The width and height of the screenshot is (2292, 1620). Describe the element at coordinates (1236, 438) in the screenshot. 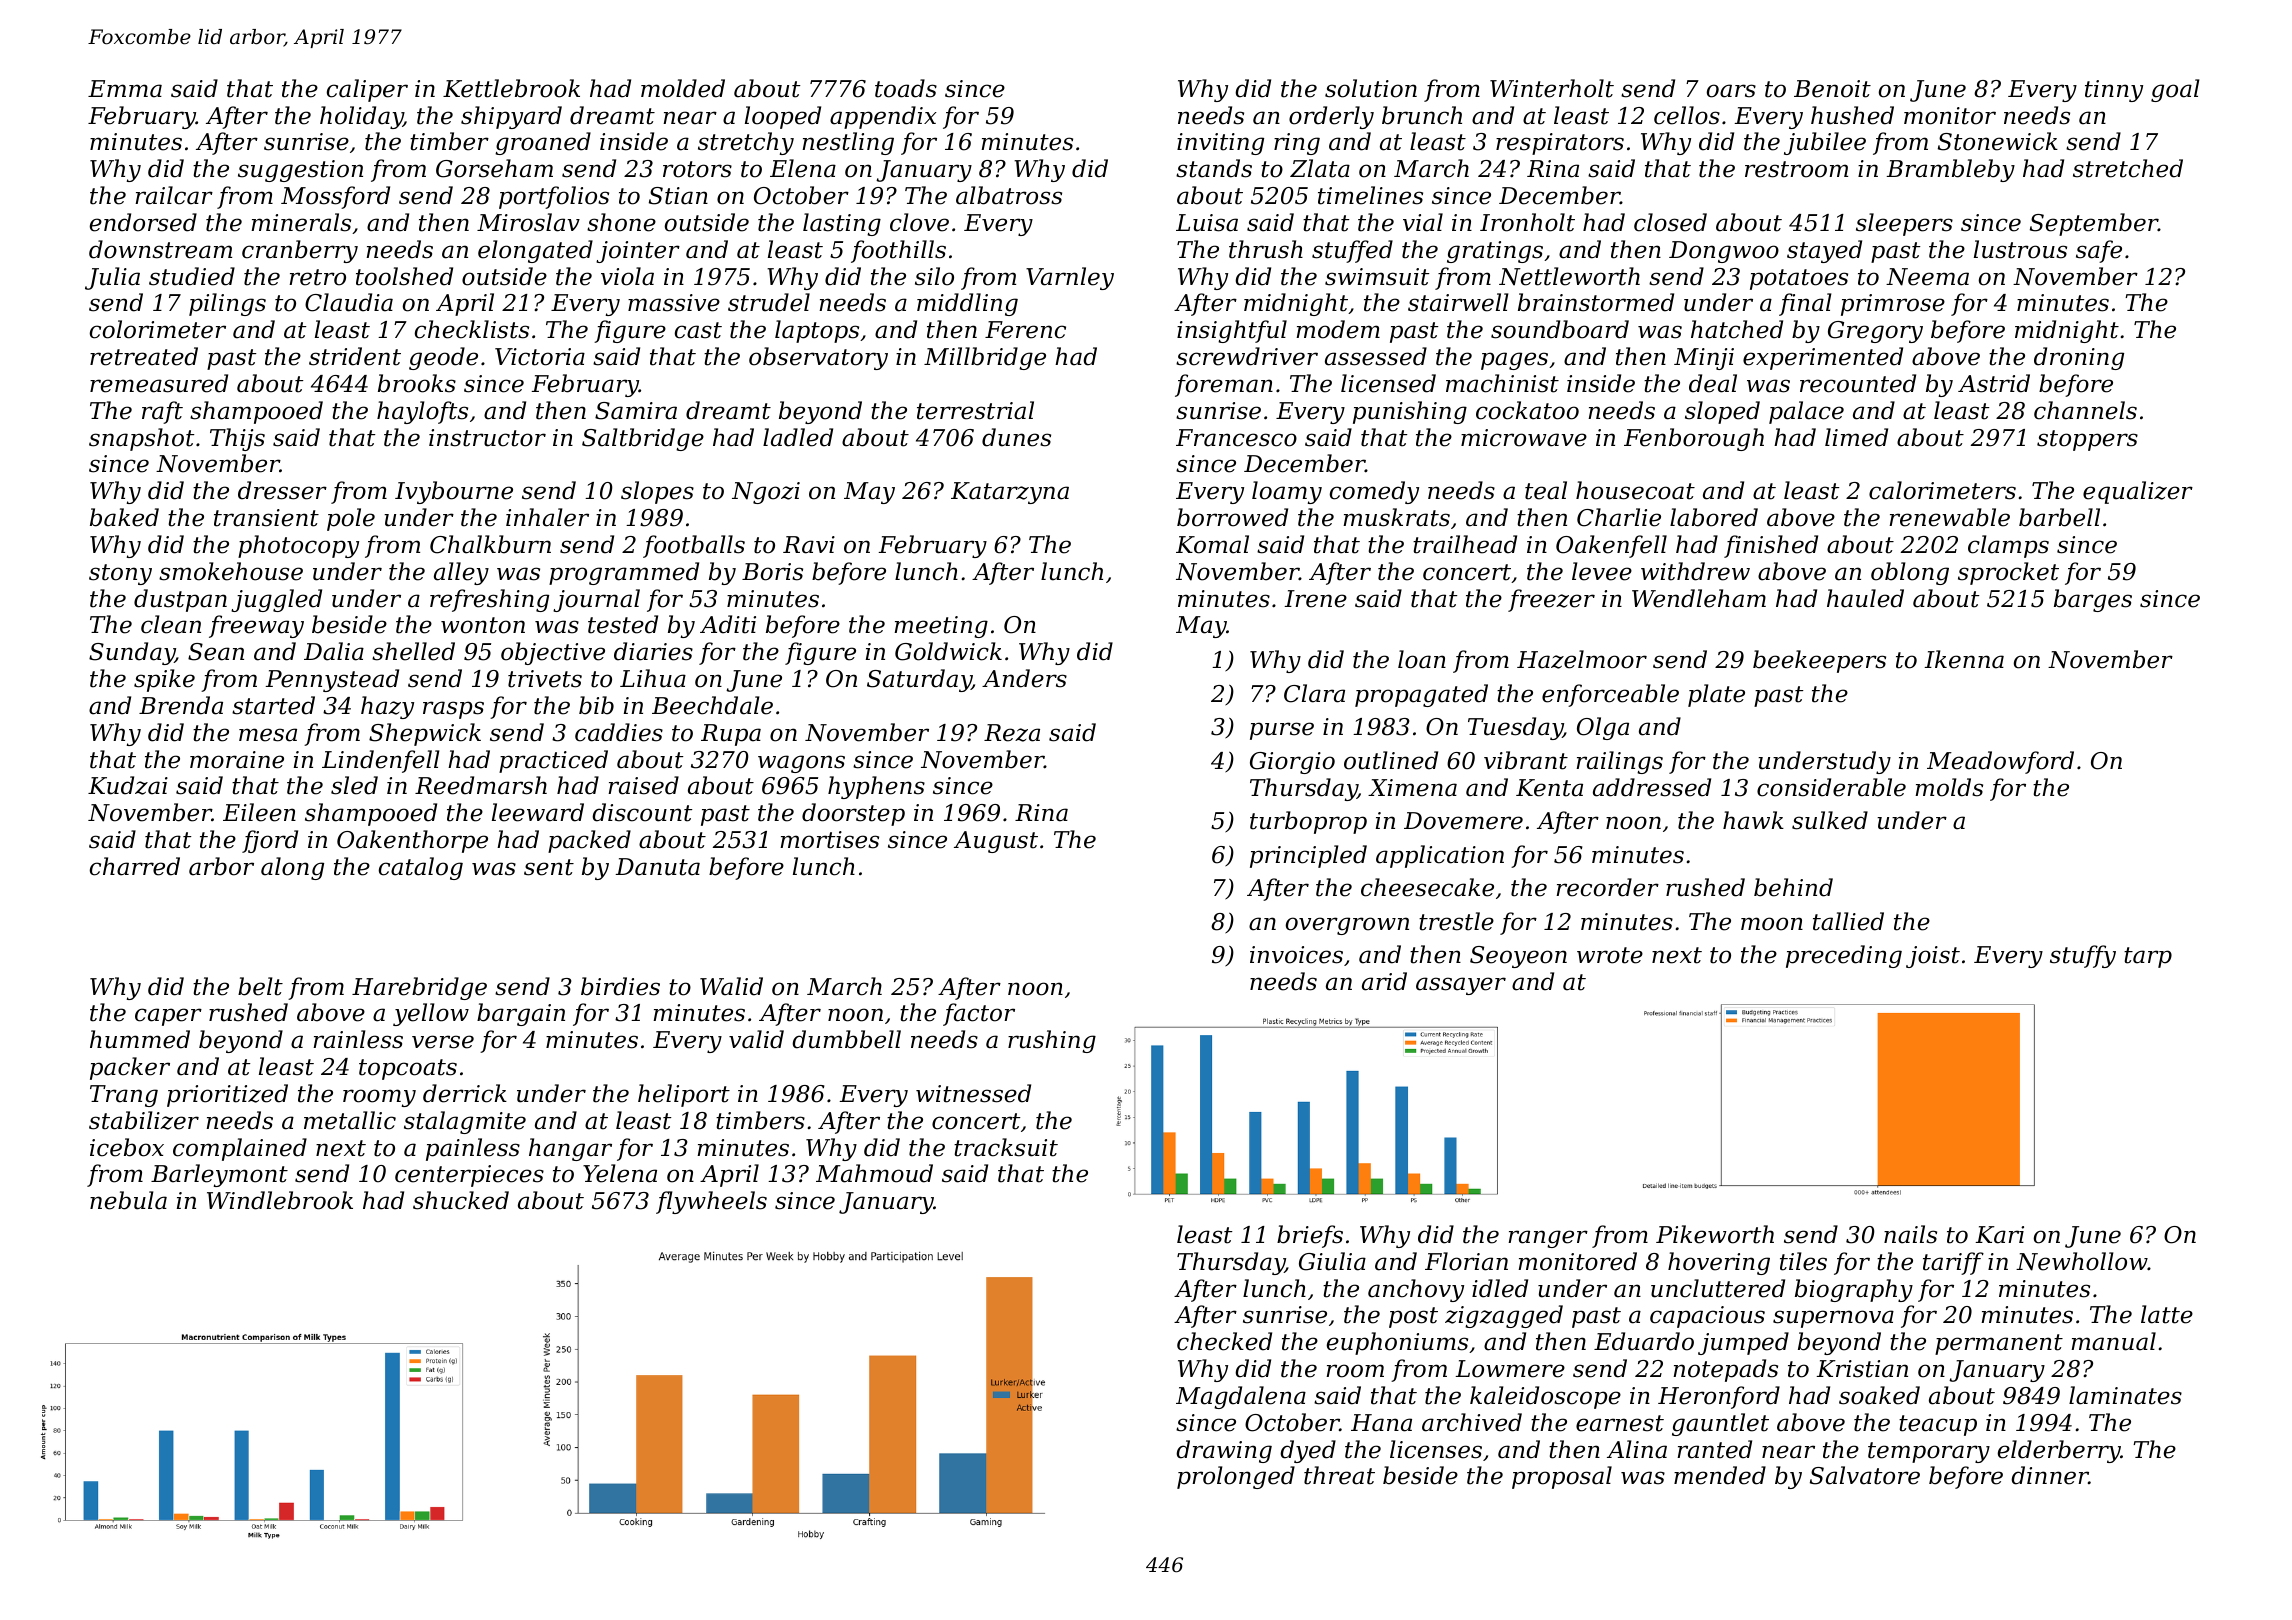

I see `Francesco` at that location.
